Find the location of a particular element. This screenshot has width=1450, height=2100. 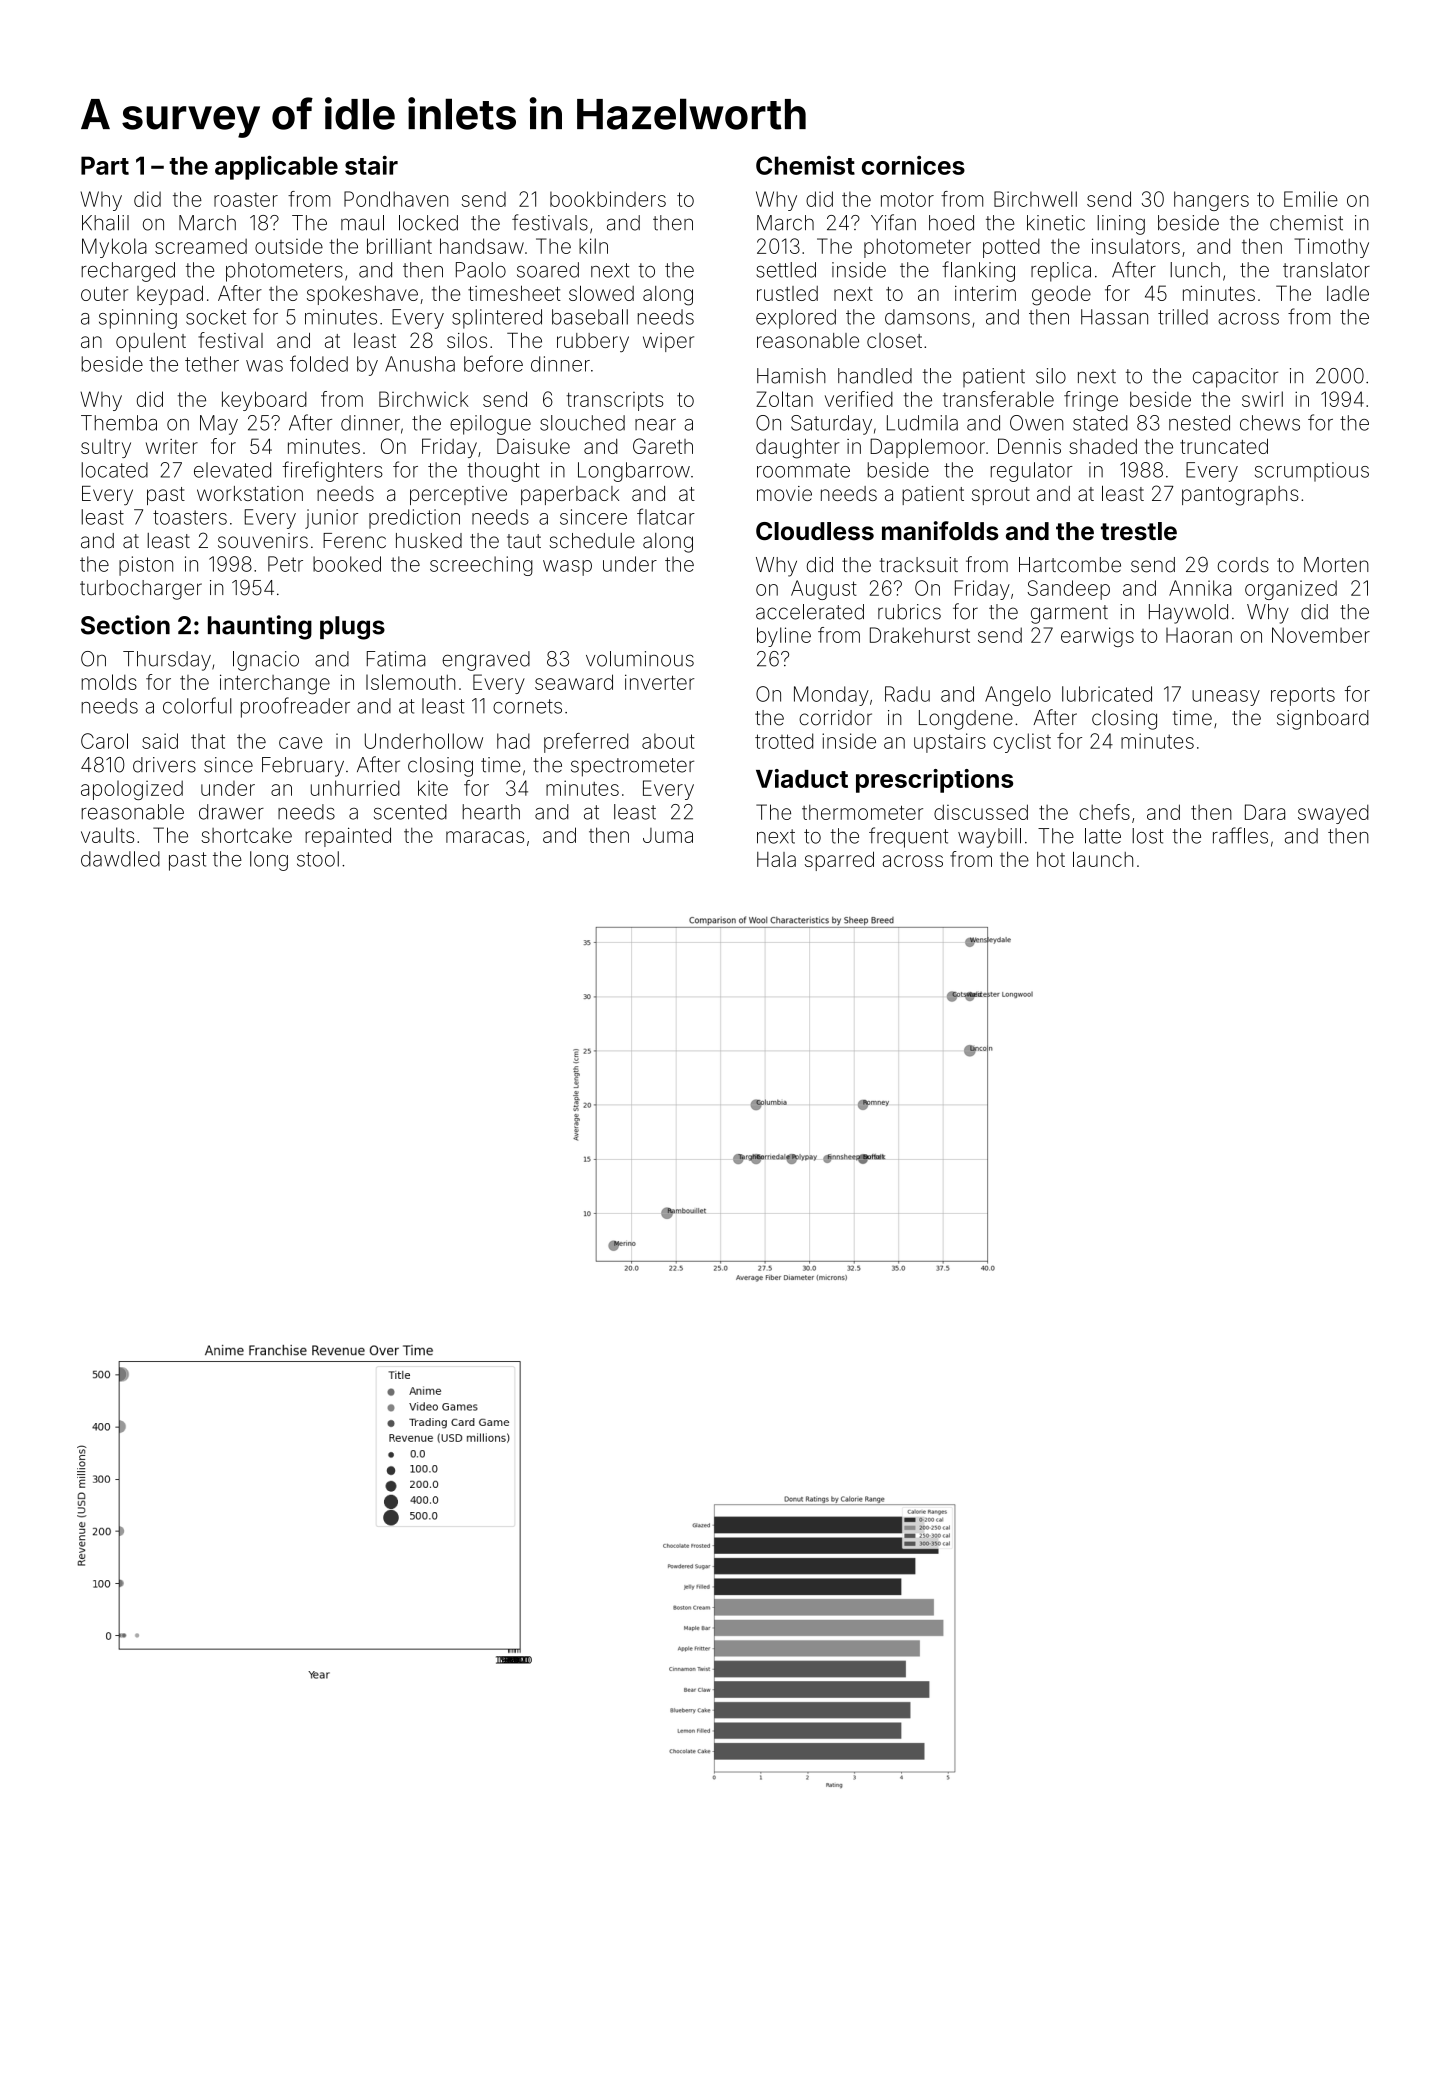

cornices is located at coordinates (913, 165).
